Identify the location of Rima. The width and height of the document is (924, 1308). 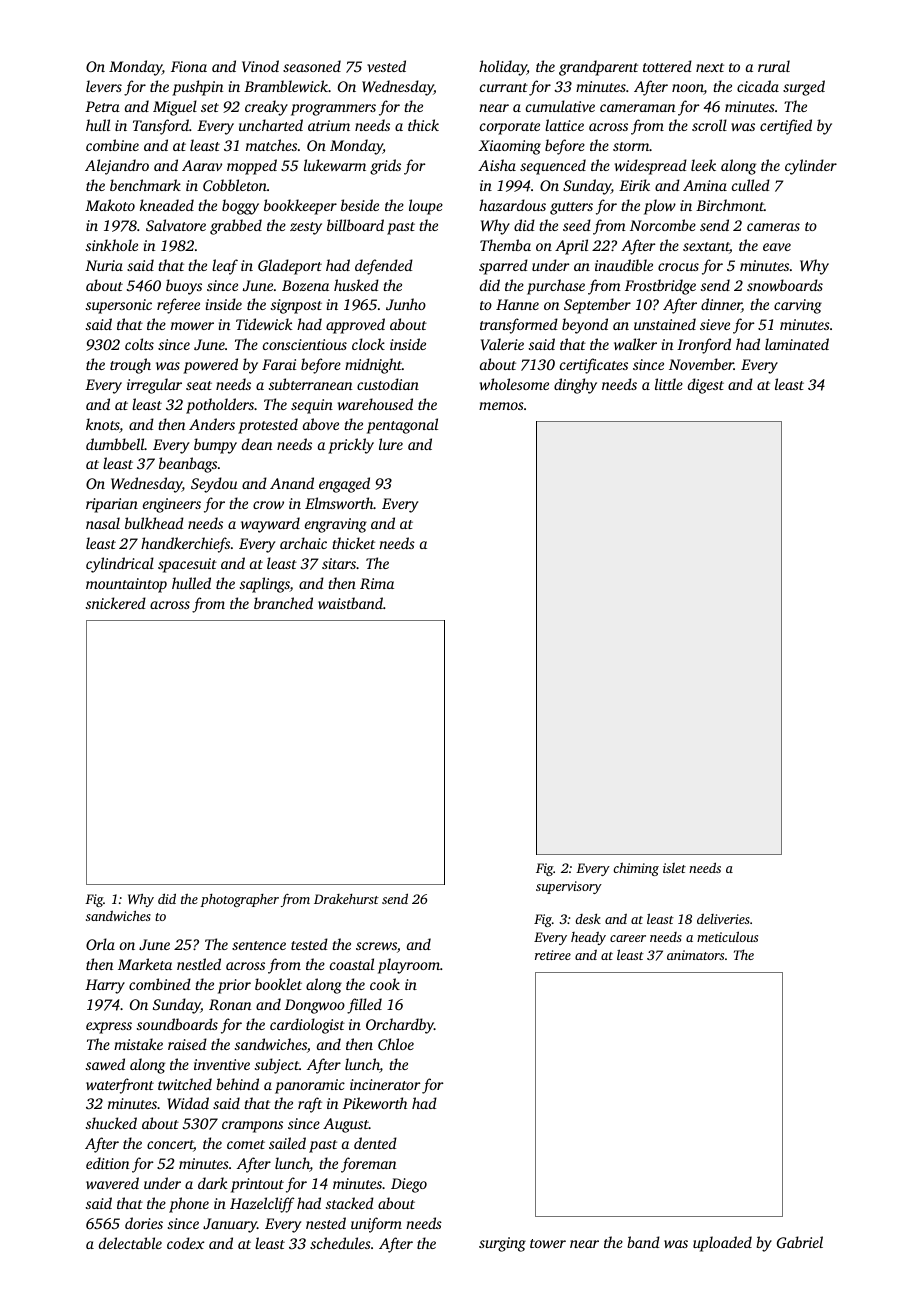
(377, 583).
